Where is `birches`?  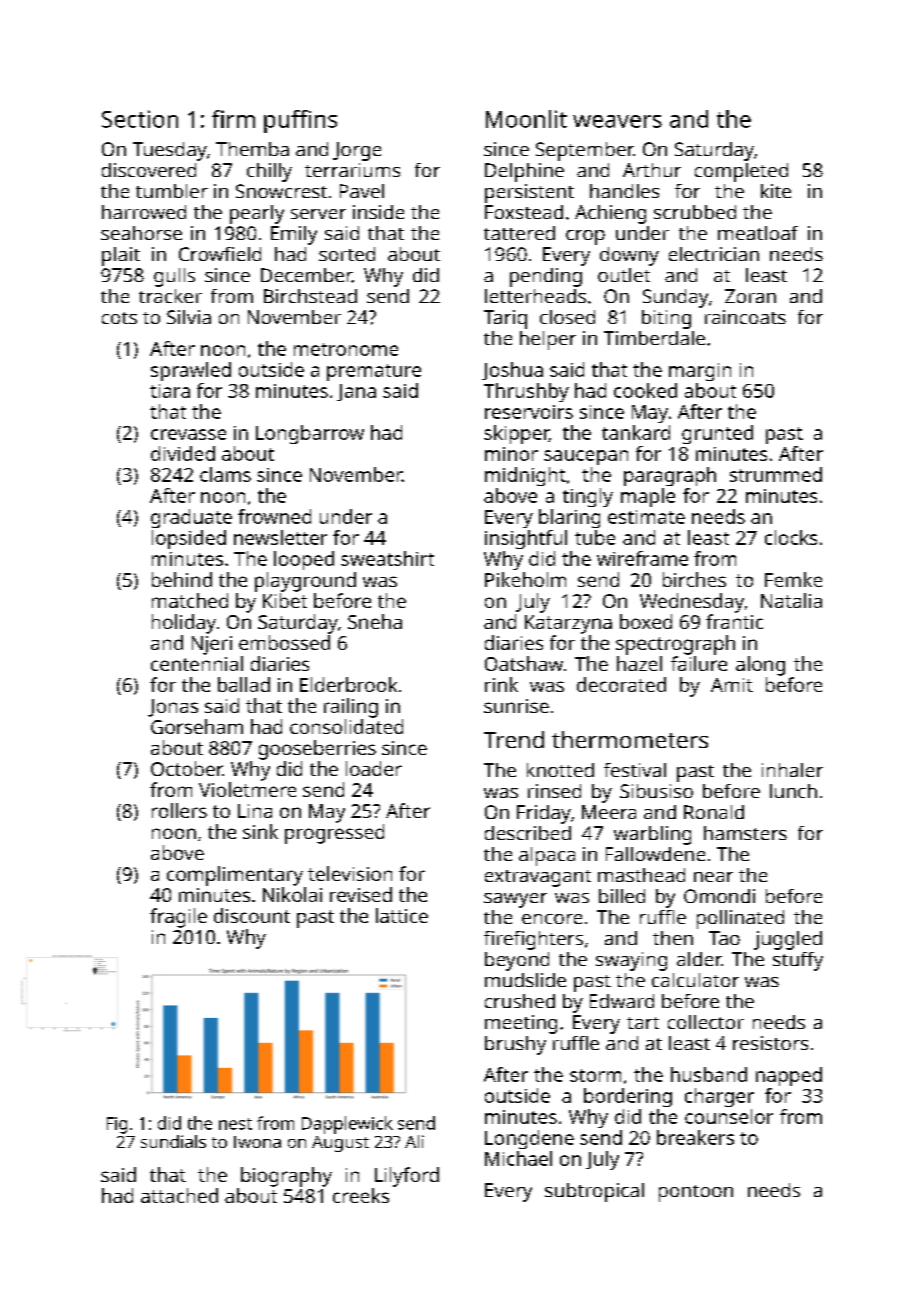 birches is located at coordinates (694, 579).
